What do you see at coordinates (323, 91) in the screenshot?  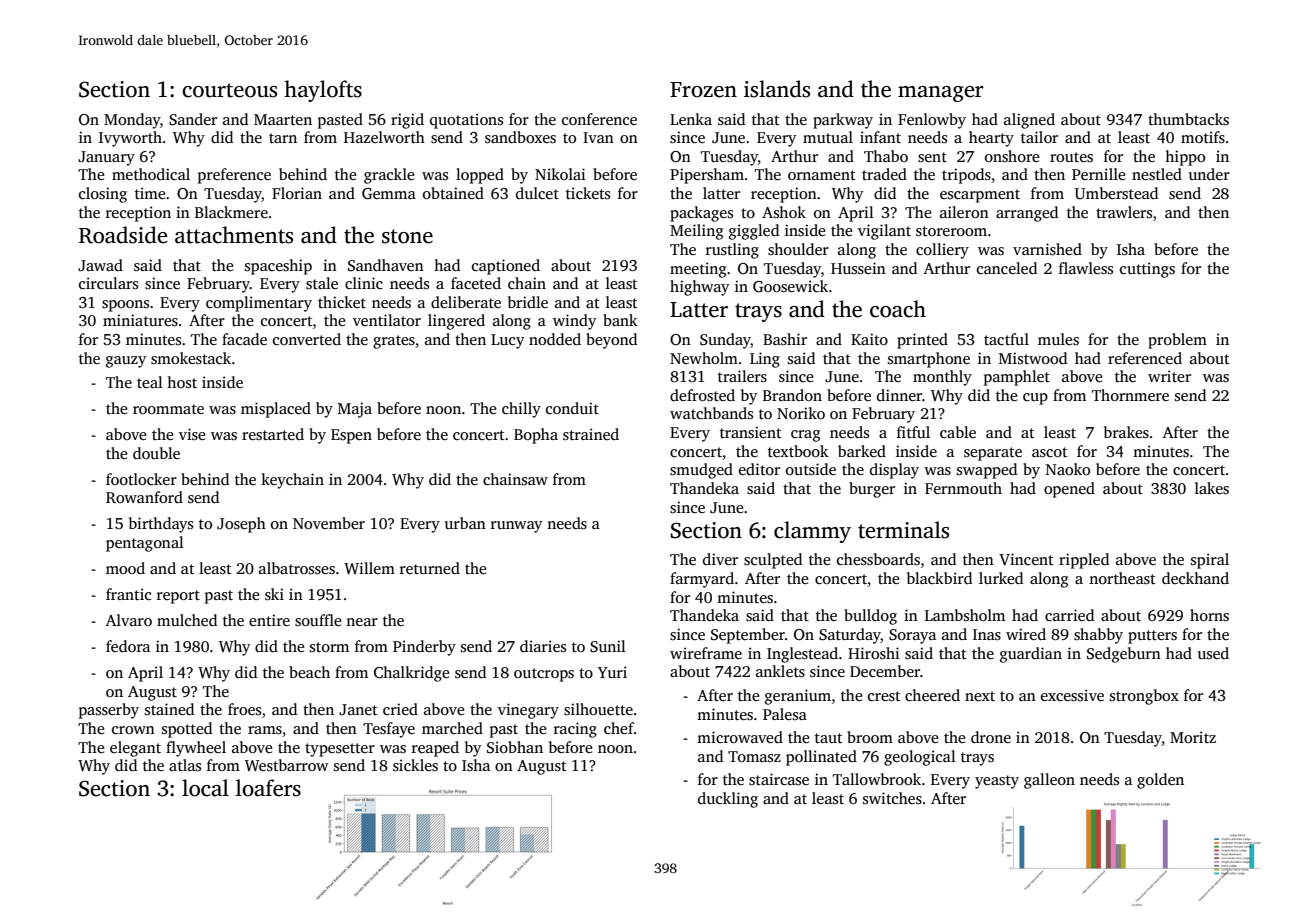 I see `haylofts` at bounding box center [323, 91].
